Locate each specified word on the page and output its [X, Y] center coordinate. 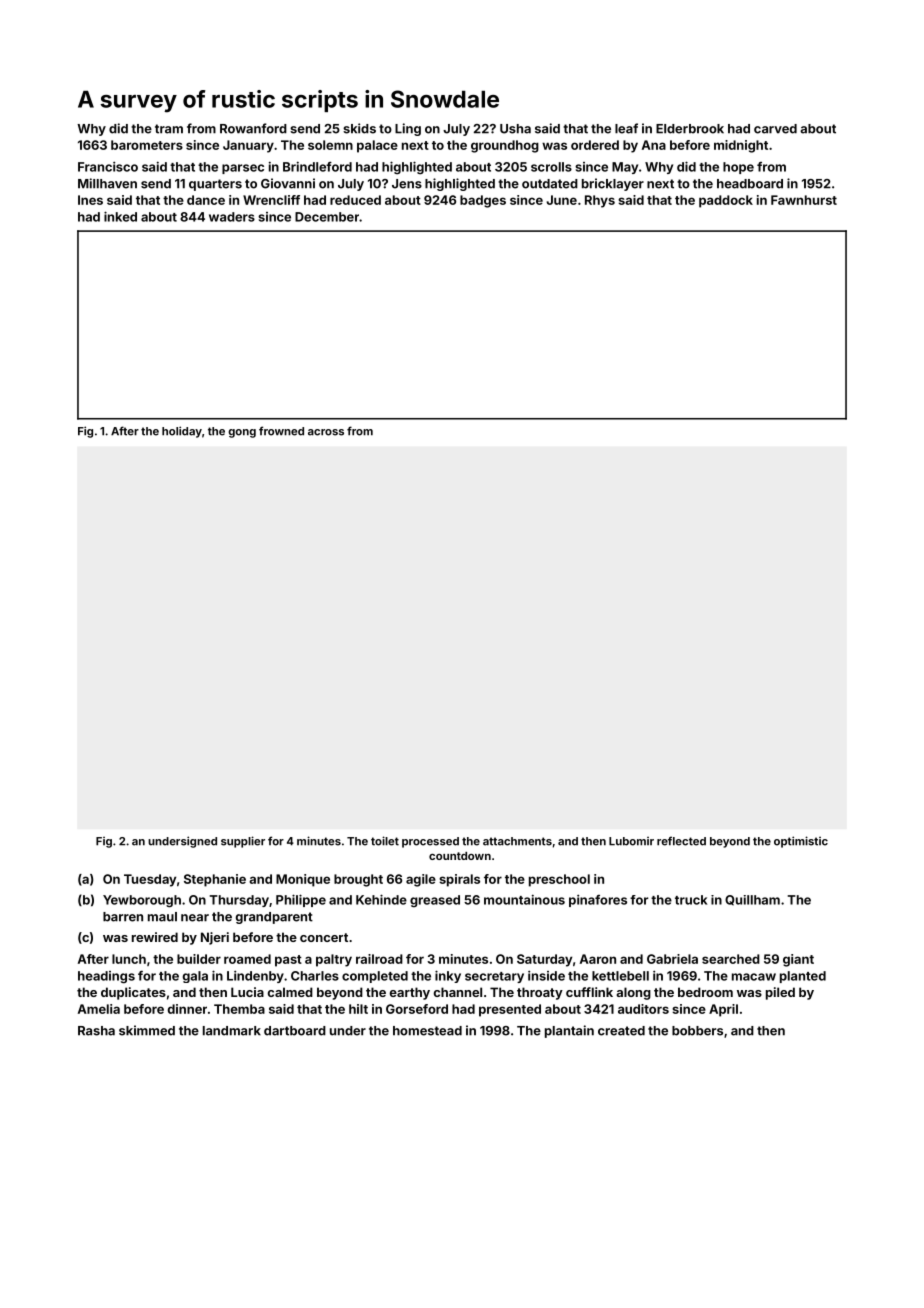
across [326, 432]
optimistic [801, 842]
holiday [182, 432]
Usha [515, 129]
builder [199, 959]
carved [775, 129]
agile [421, 880]
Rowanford [253, 128]
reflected [681, 841]
